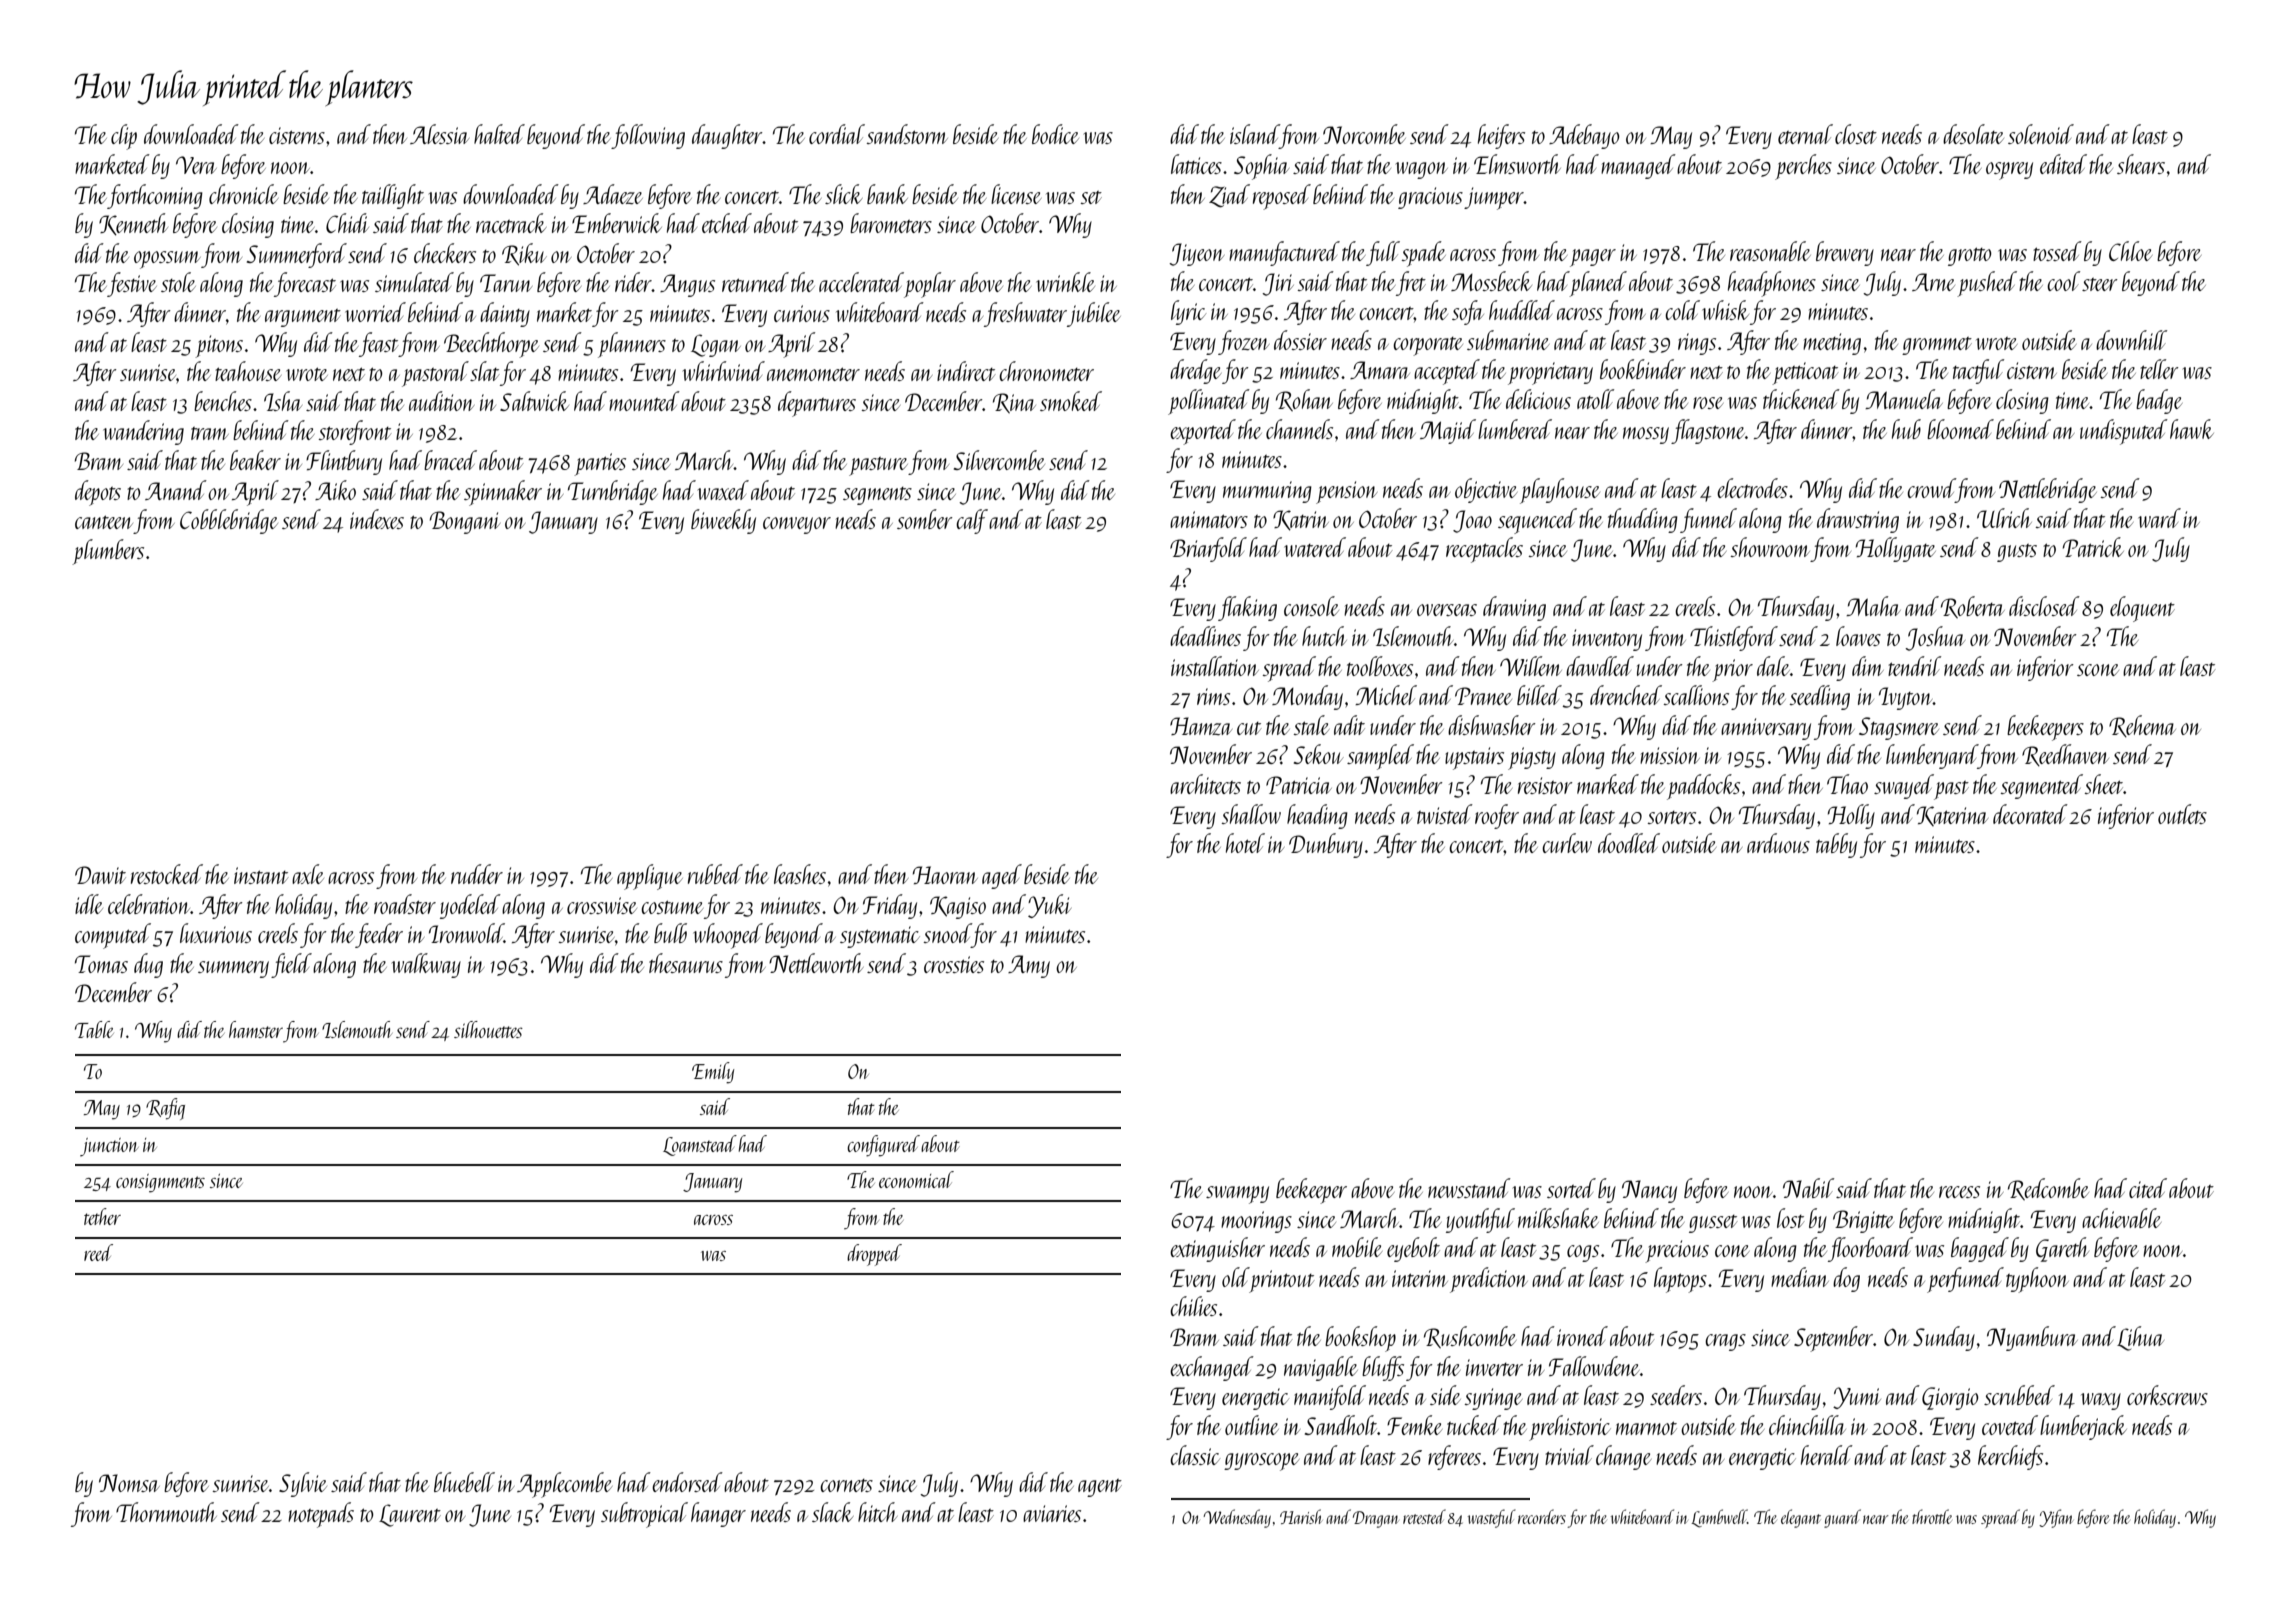 The image size is (2292, 1620). Describe the element at coordinates (966, 371) in the page. I see `indirect` at that location.
